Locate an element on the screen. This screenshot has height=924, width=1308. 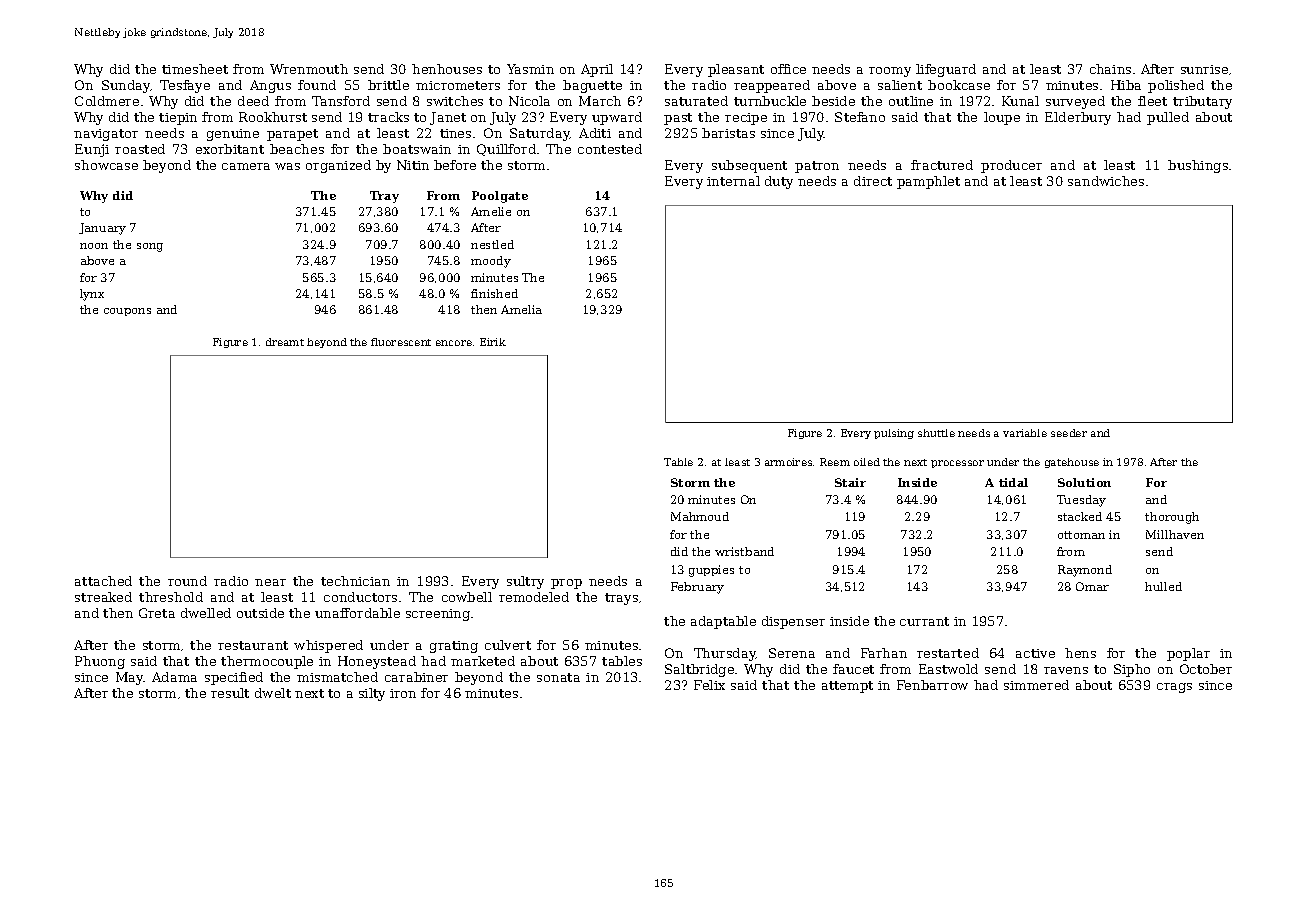
showcase is located at coordinates (106, 165).
